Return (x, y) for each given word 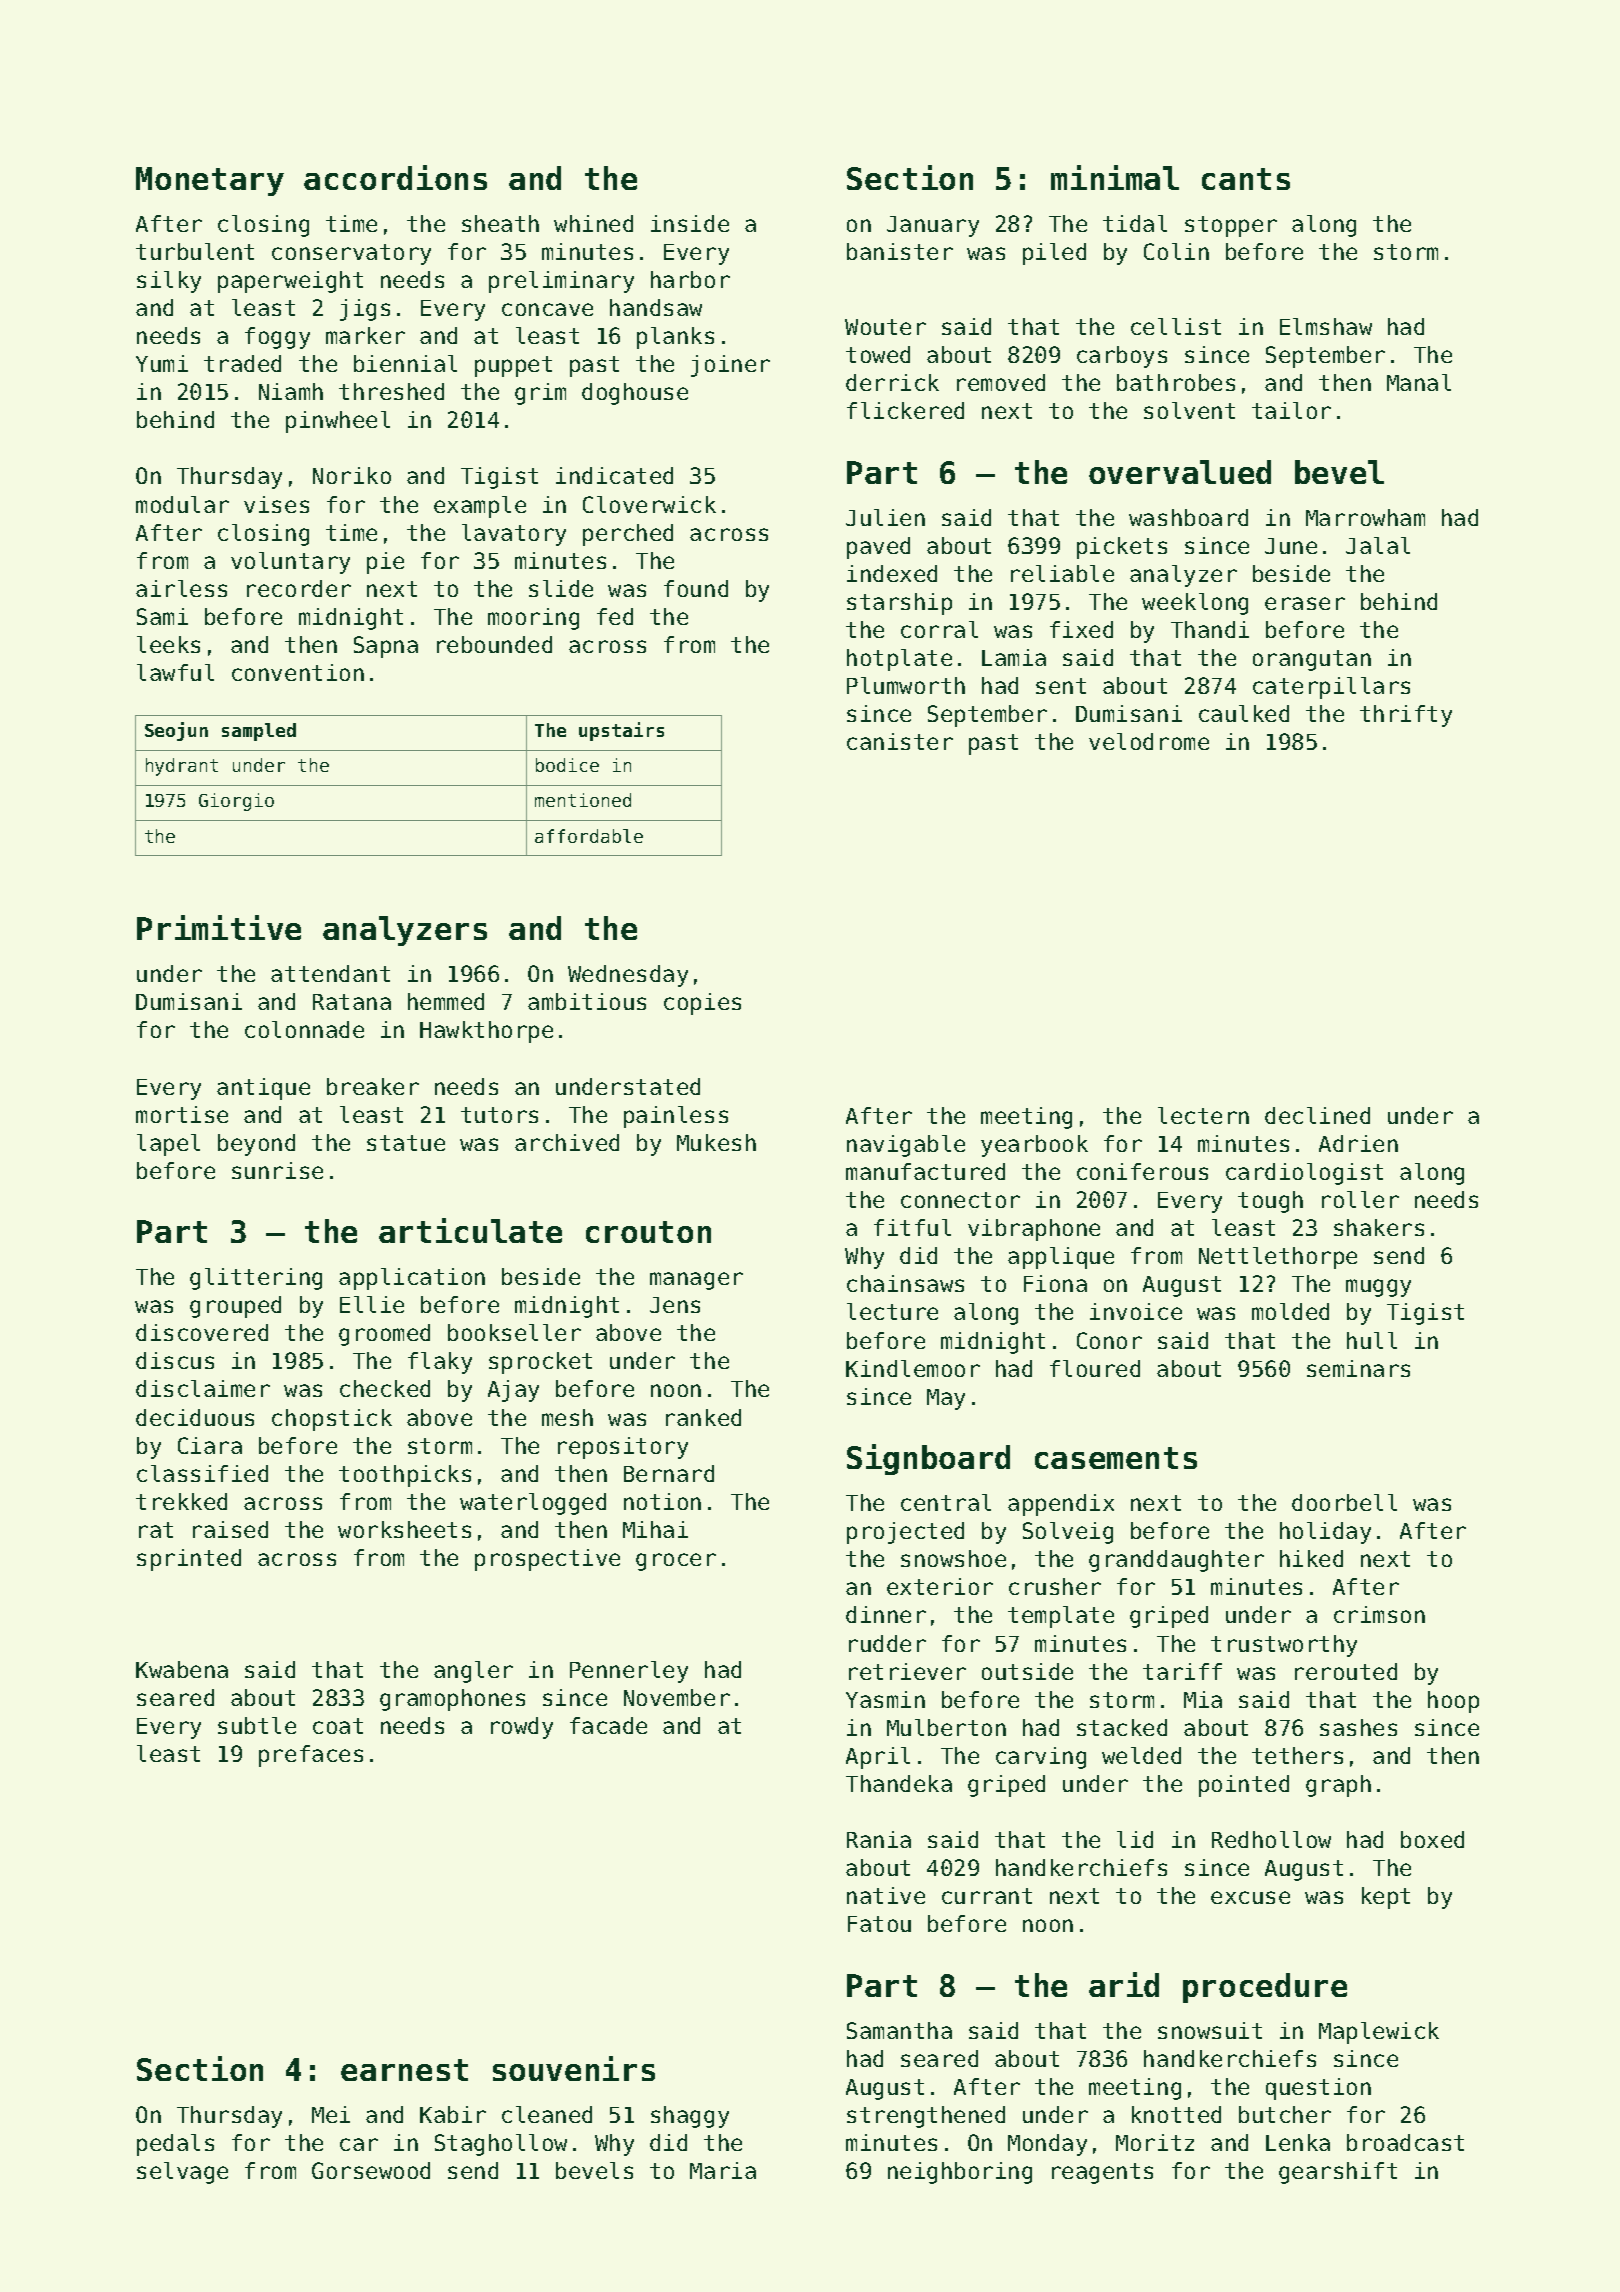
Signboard (928, 1459)
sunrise (277, 1170)
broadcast (1405, 2142)
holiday (1325, 1533)
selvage (182, 2173)
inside (690, 223)
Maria (723, 2170)
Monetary (210, 181)
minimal (1115, 177)
